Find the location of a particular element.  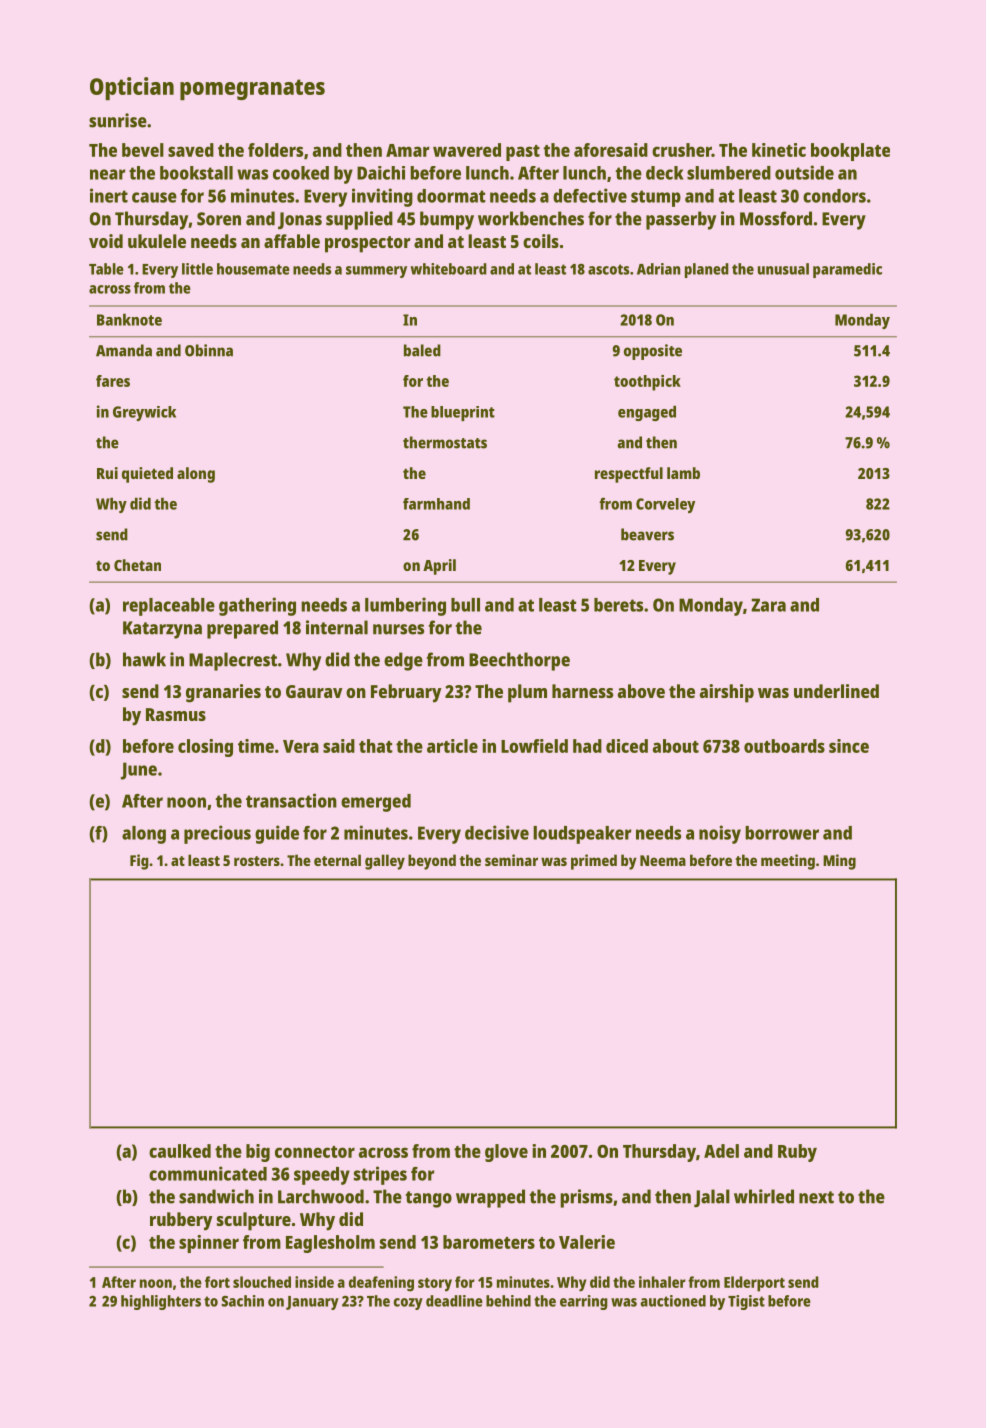

outboards is located at coordinates (784, 746).
